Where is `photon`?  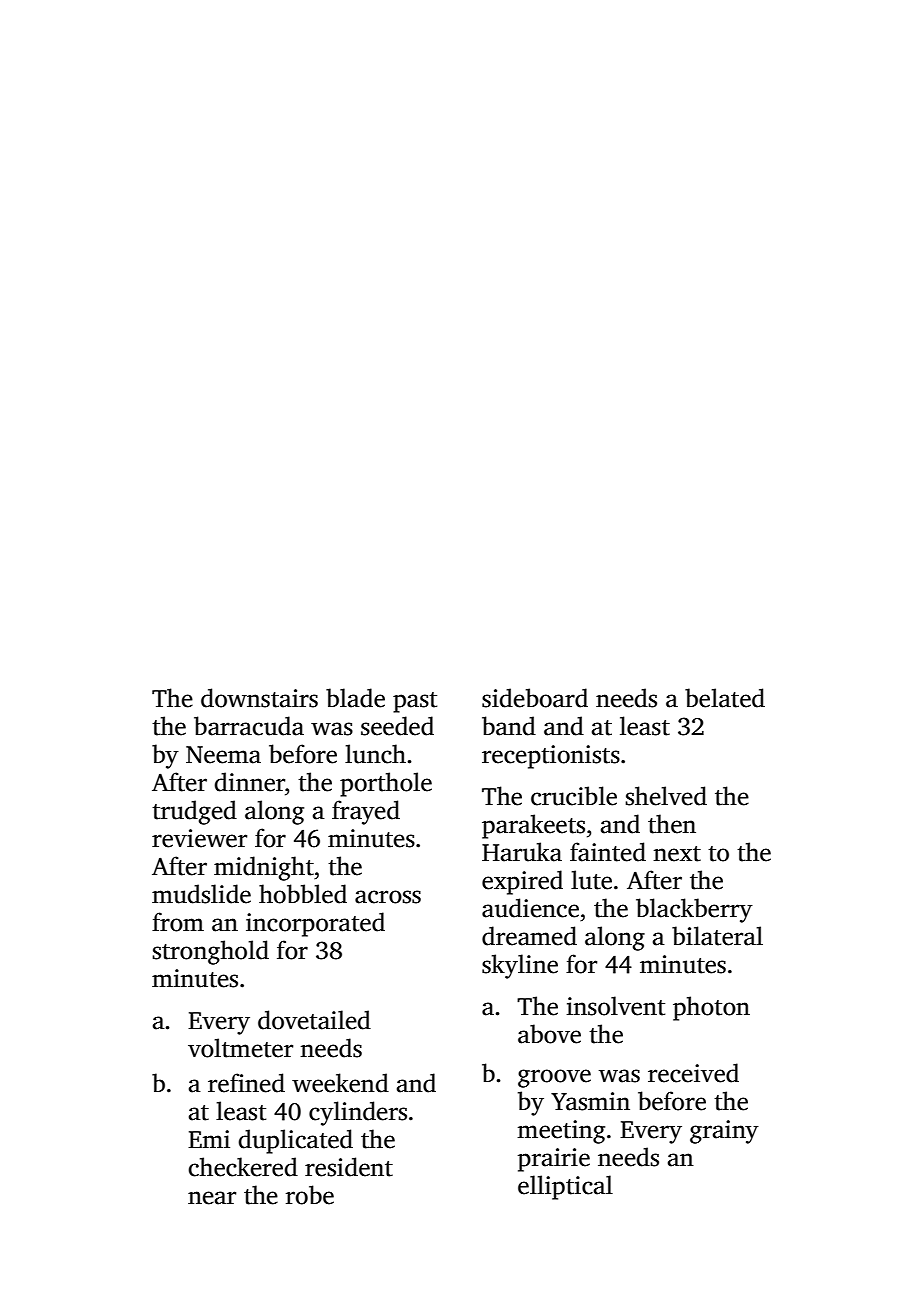
photon is located at coordinates (711, 1008).
